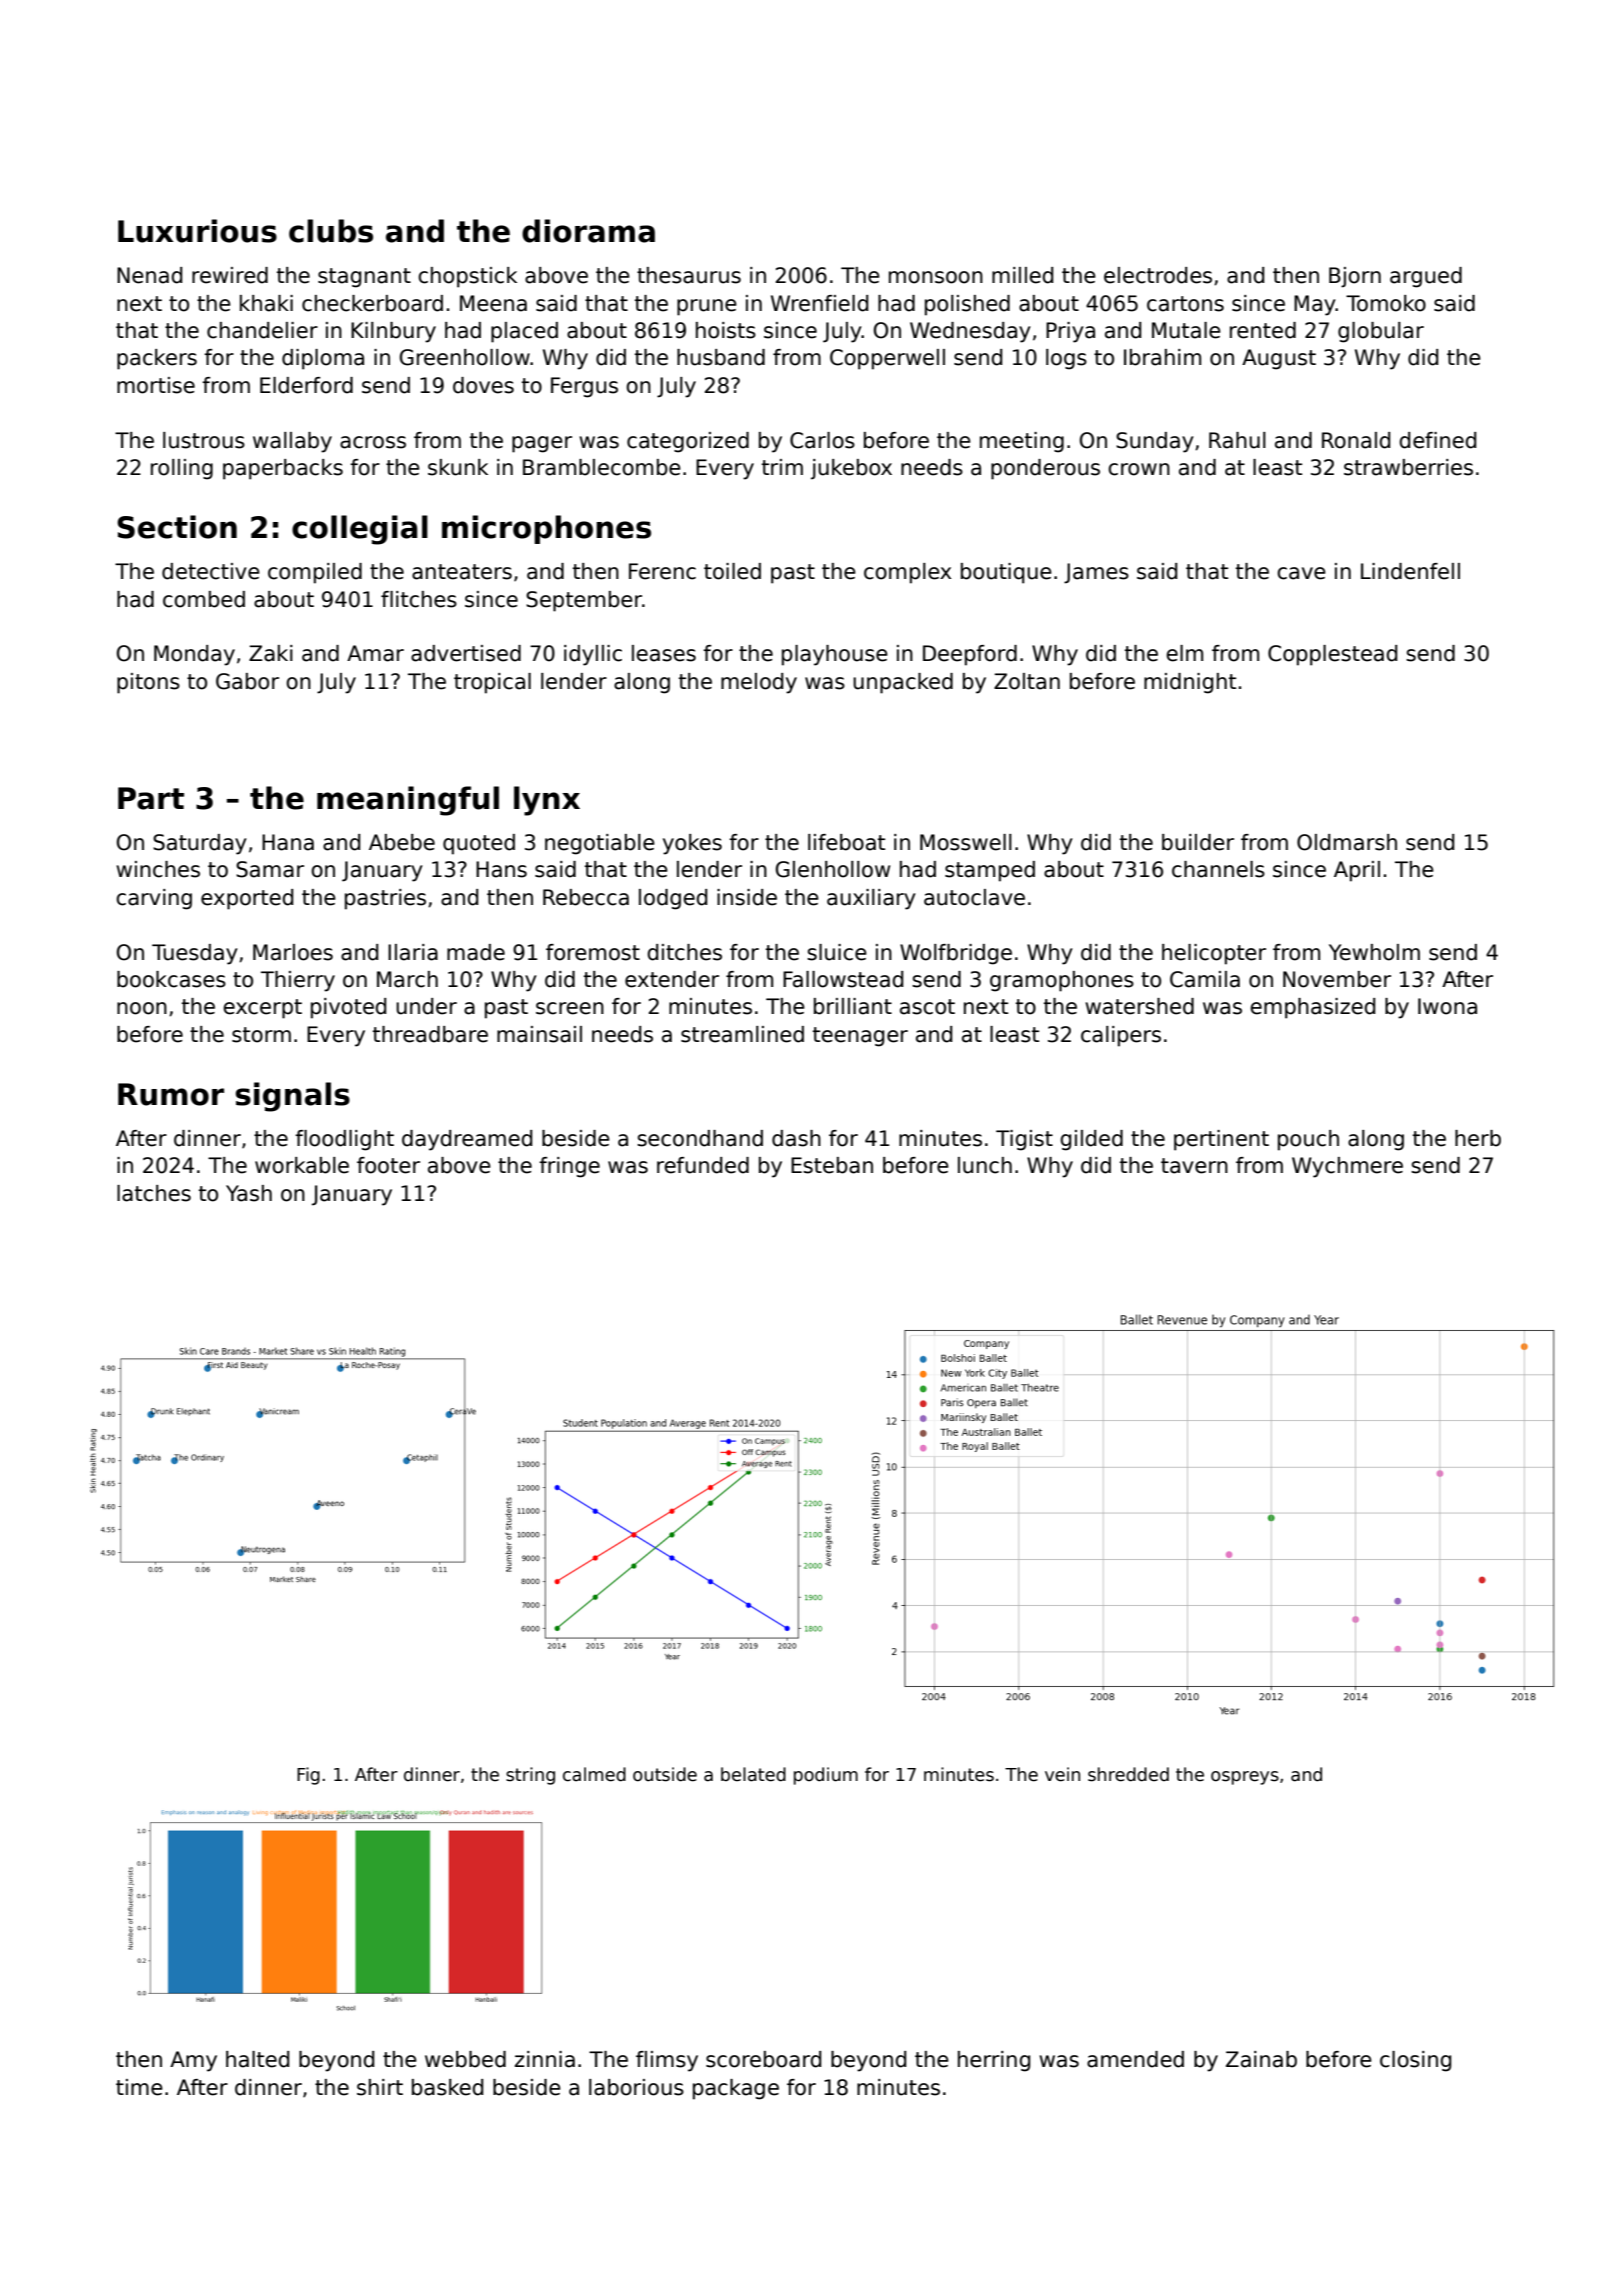 The image size is (1620, 2292). I want to click on Amy, so click(193, 2061).
